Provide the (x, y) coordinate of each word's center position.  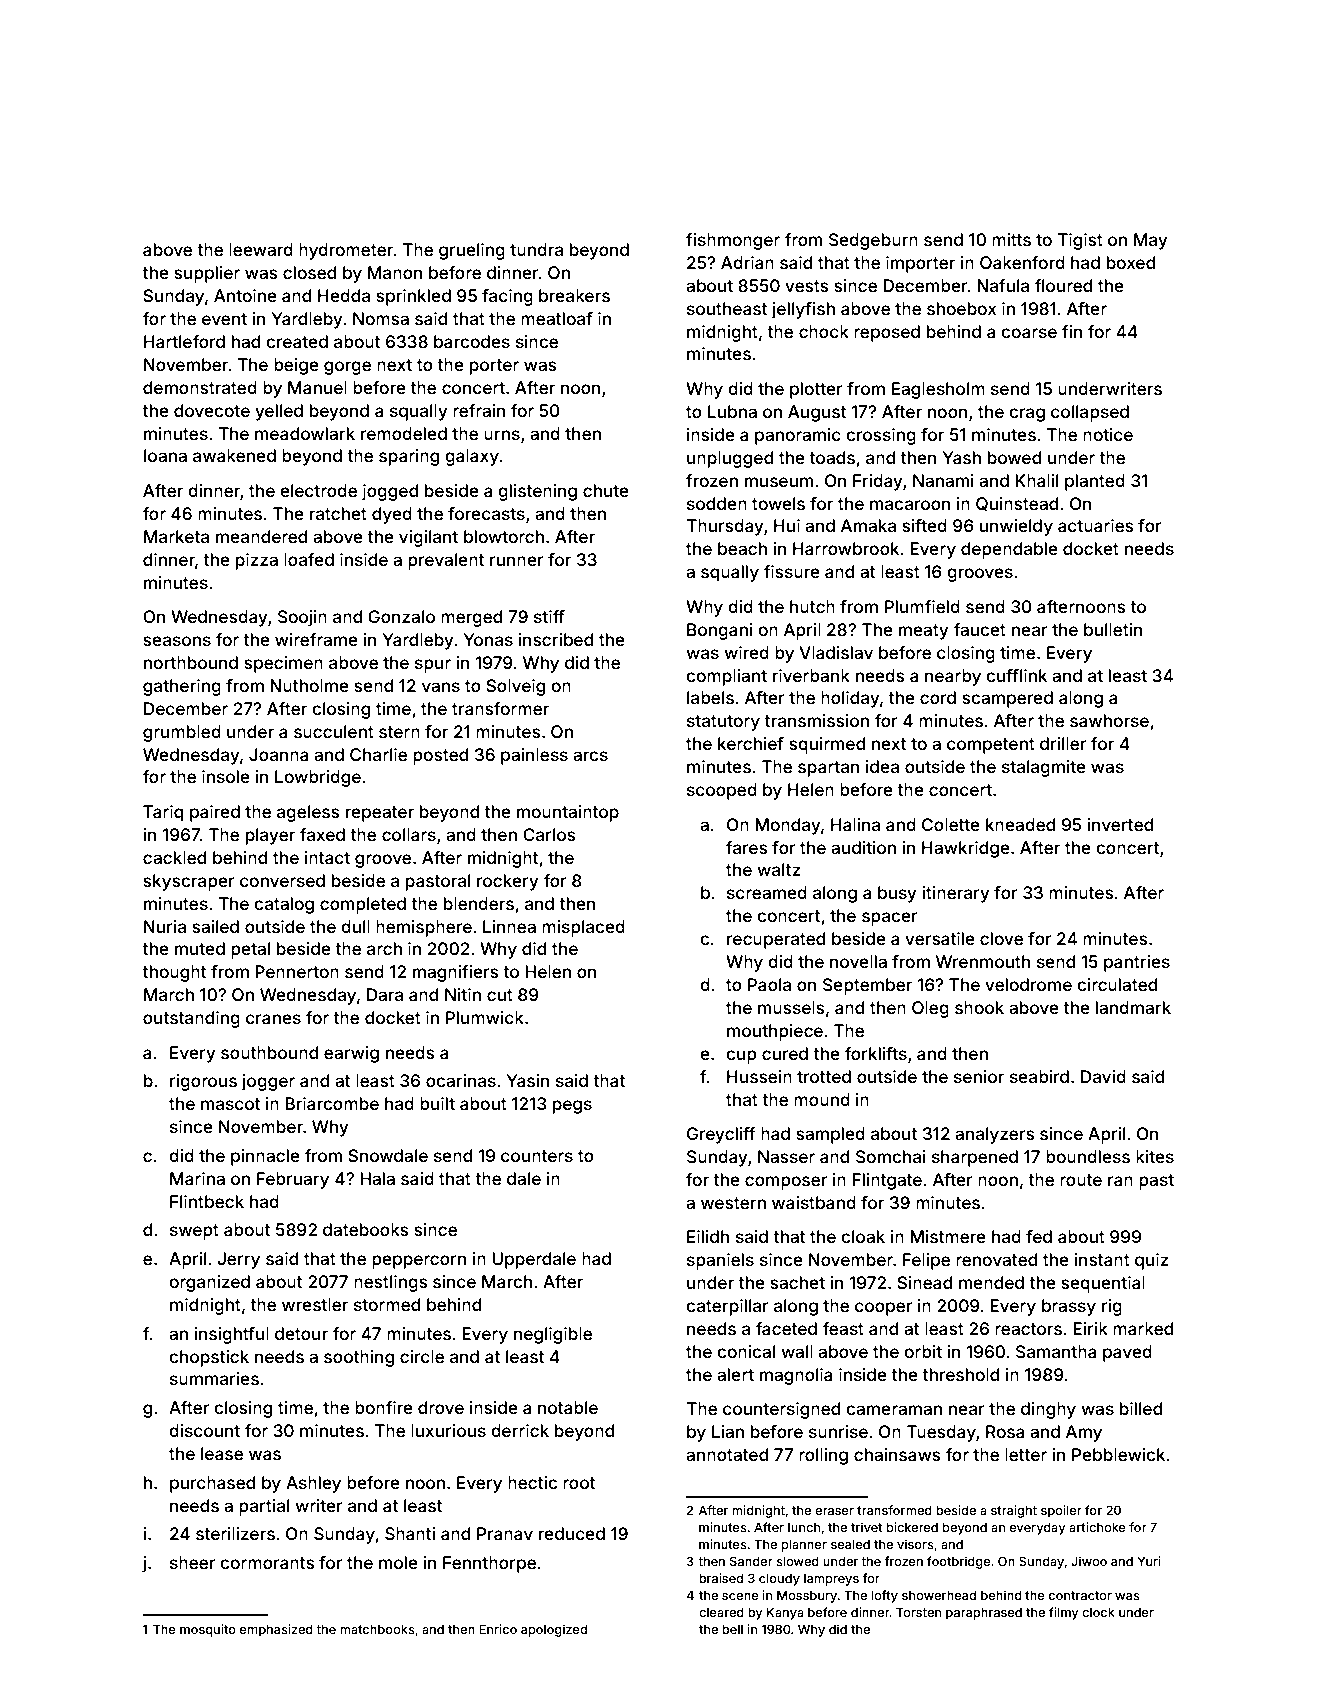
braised (721, 1578)
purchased (212, 1484)
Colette (951, 824)
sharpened (975, 1158)
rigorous (203, 1082)
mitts (1011, 239)
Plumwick (485, 1017)
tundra (536, 249)
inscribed (555, 639)
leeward (261, 249)
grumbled (182, 733)
